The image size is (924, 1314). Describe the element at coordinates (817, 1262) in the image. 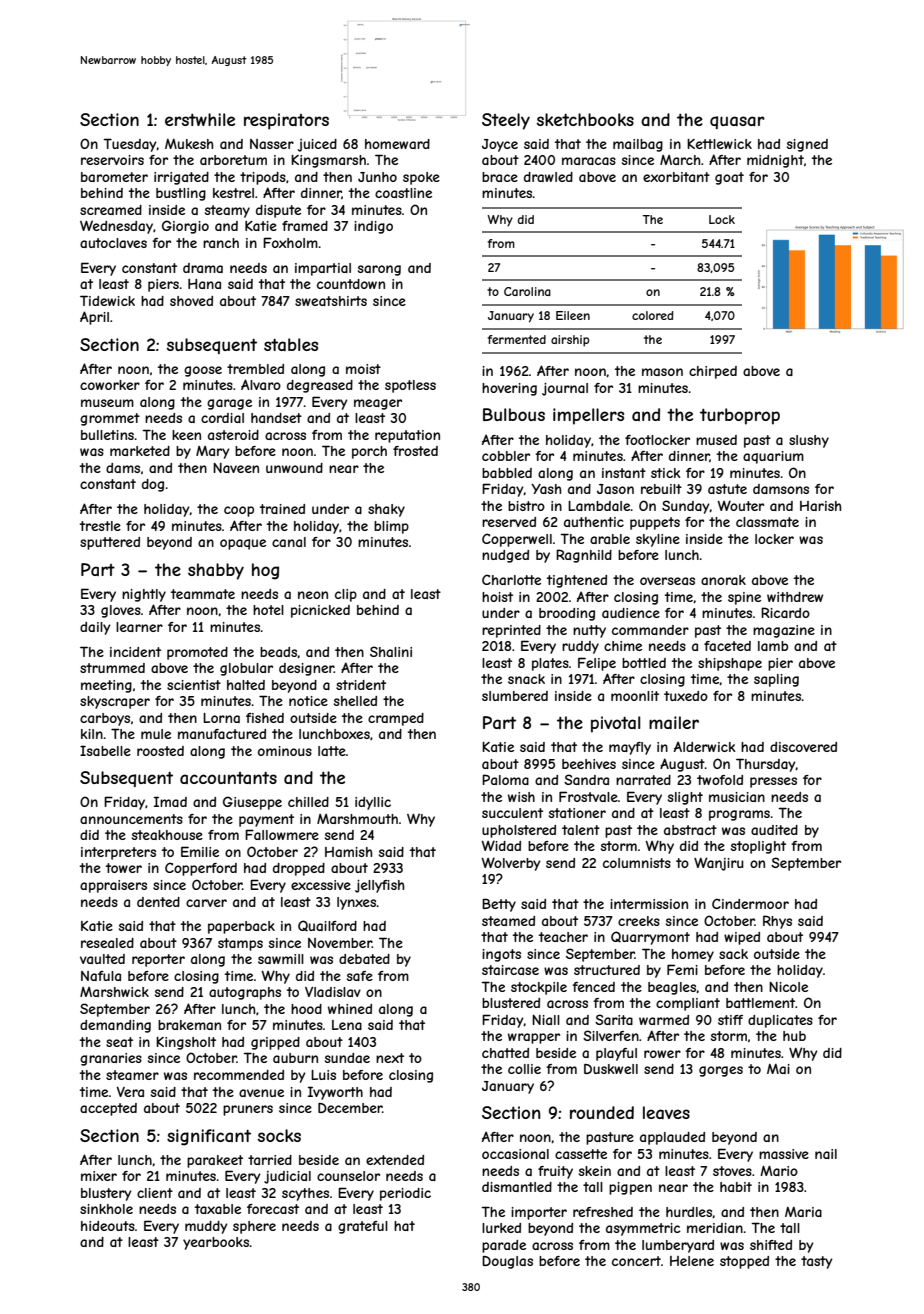

I see `tasty` at that location.
